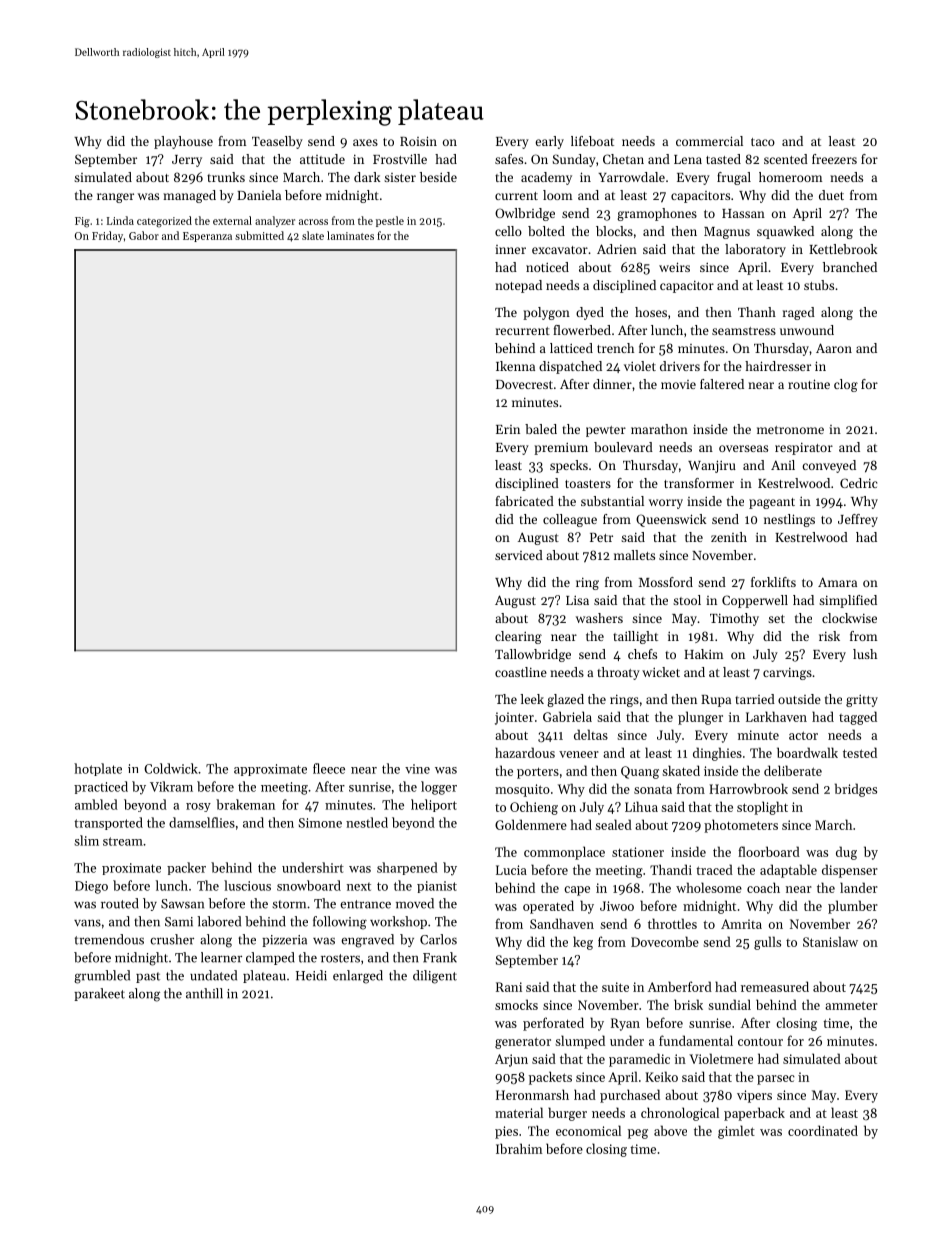  Describe the element at coordinates (519, 555) in the screenshot. I see `serviced` at that location.
